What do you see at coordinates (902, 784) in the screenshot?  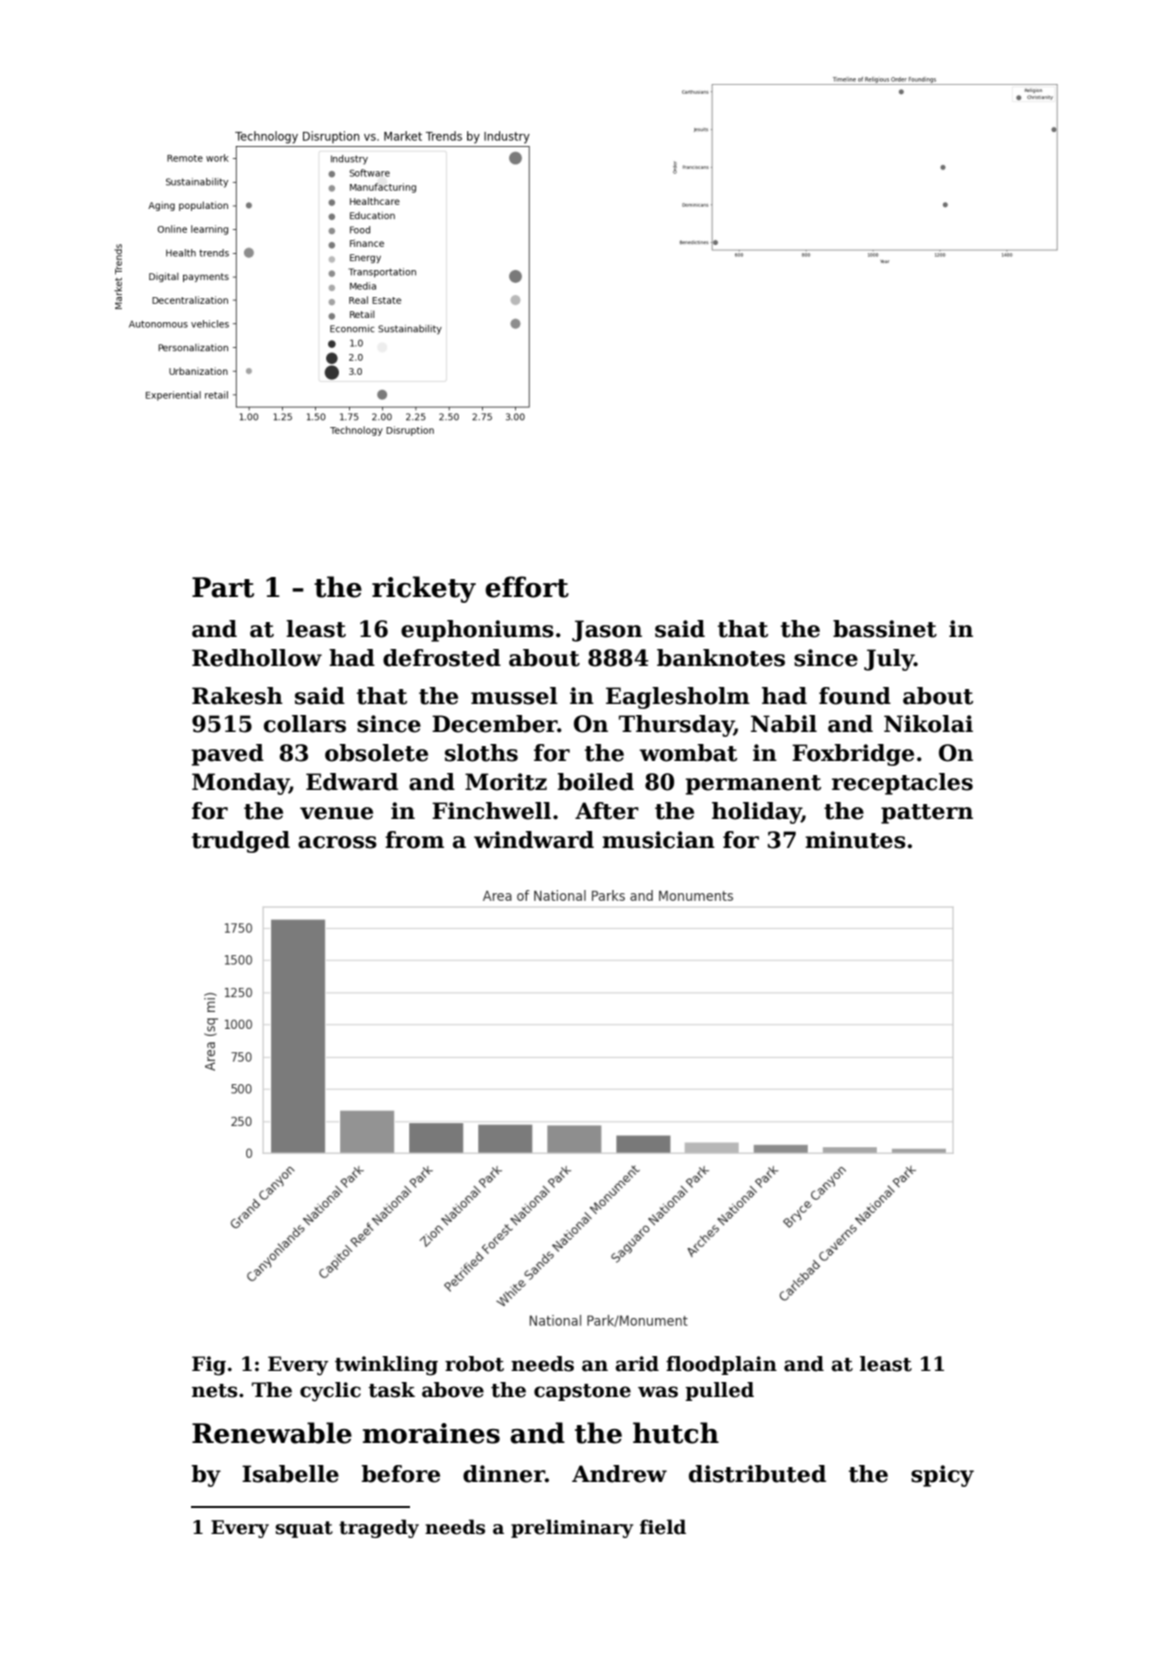 I see `receptacles` at bounding box center [902, 784].
